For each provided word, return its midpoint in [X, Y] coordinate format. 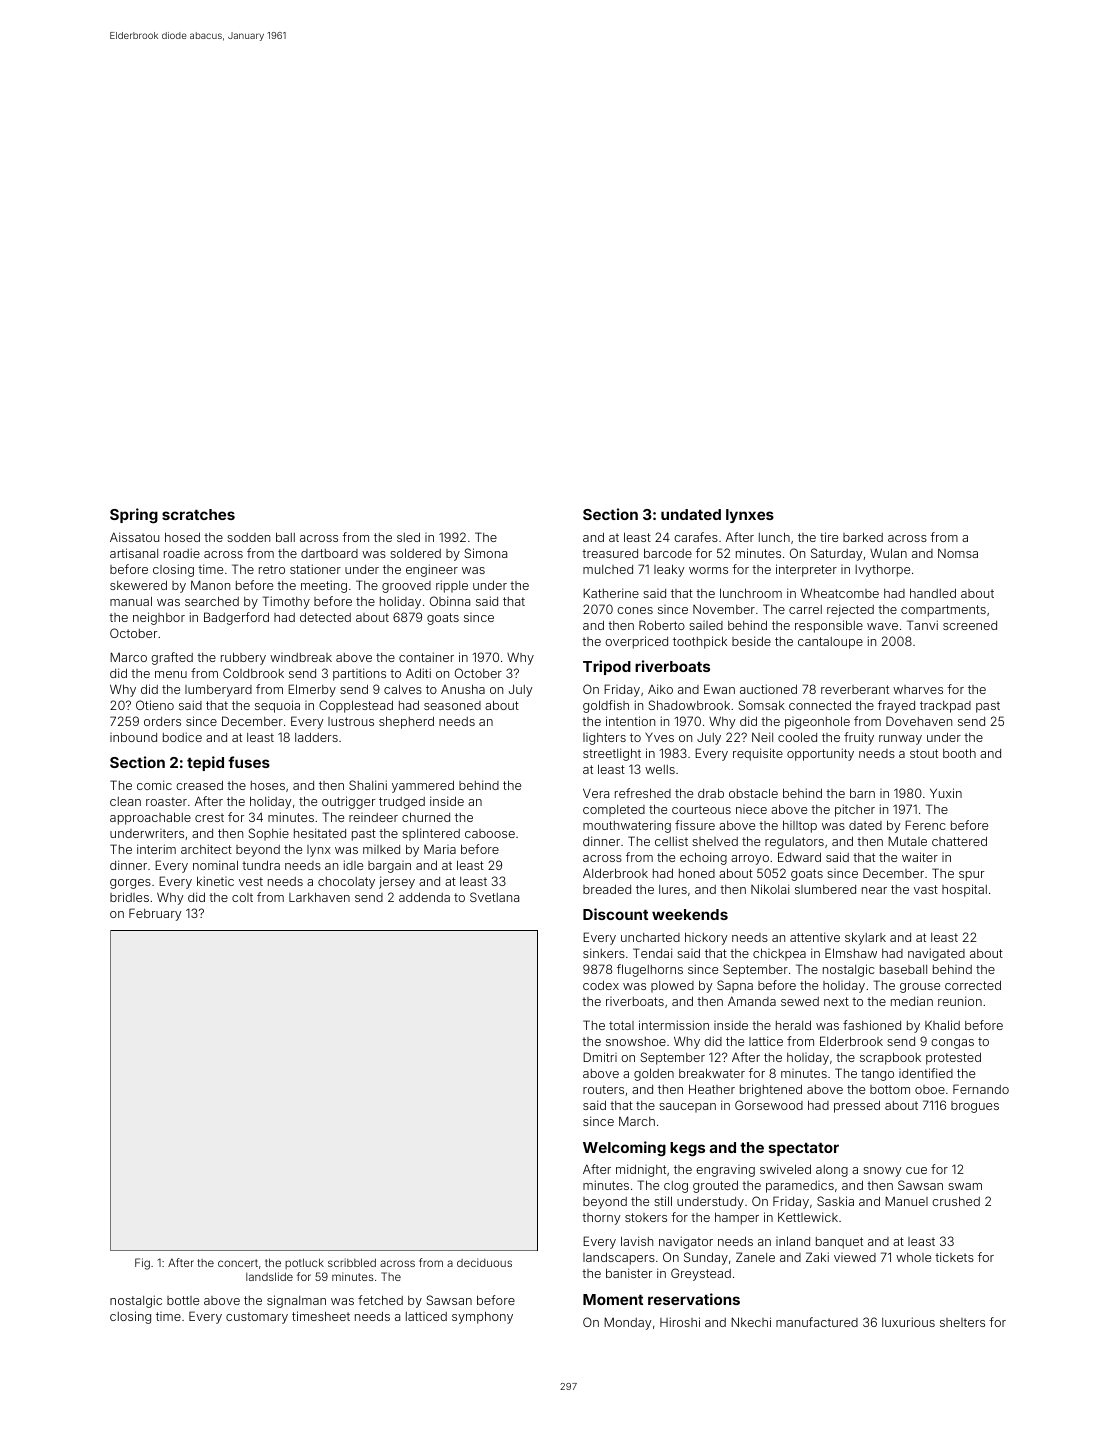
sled [408, 537]
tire [829, 537]
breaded [607, 889]
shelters [962, 1322]
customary [257, 1318]
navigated [936, 954]
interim [156, 849]
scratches [198, 514]
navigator [686, 1242]
